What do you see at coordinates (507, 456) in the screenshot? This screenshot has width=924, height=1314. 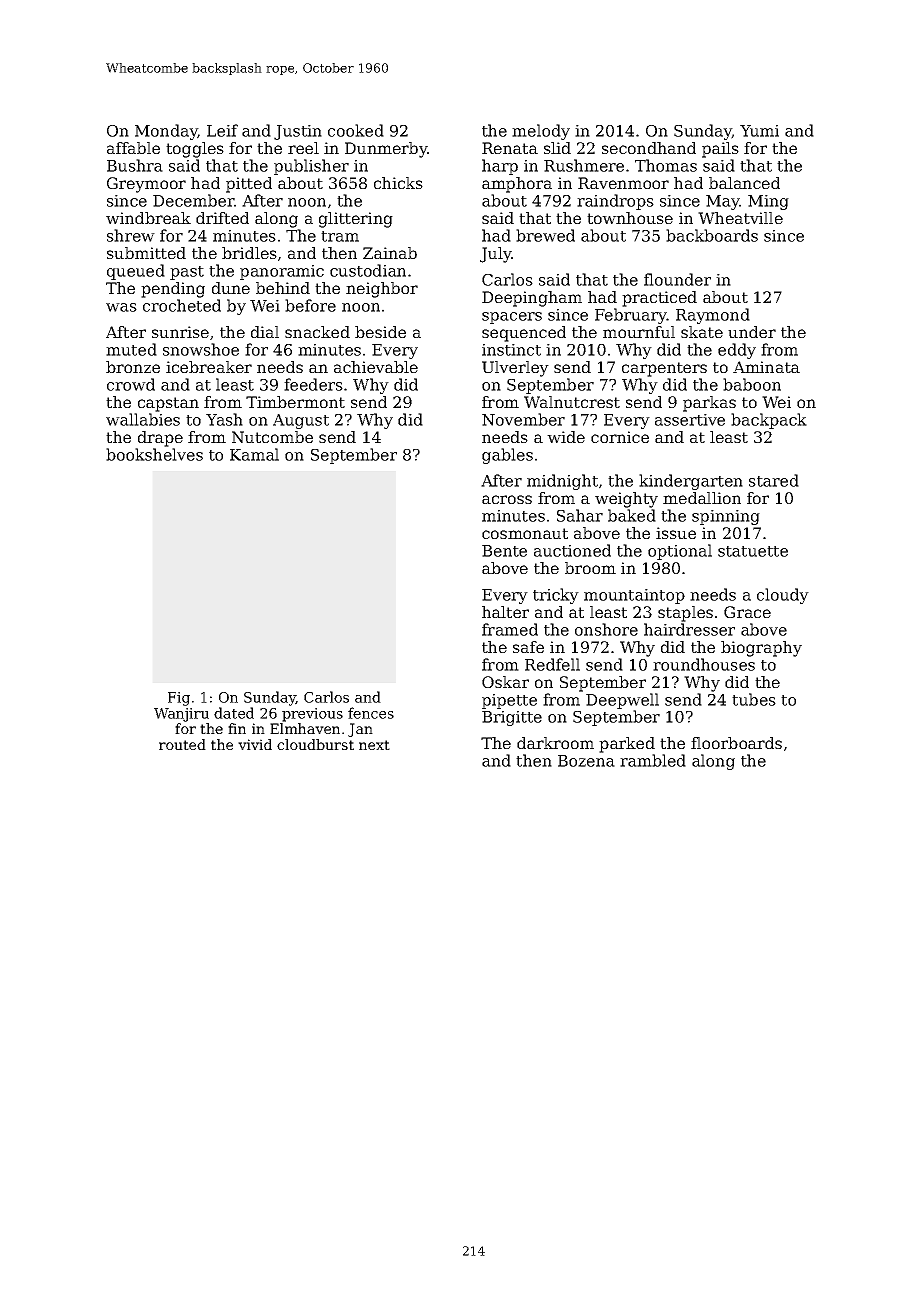 I see `gables` at bounding box center [507, 456].
